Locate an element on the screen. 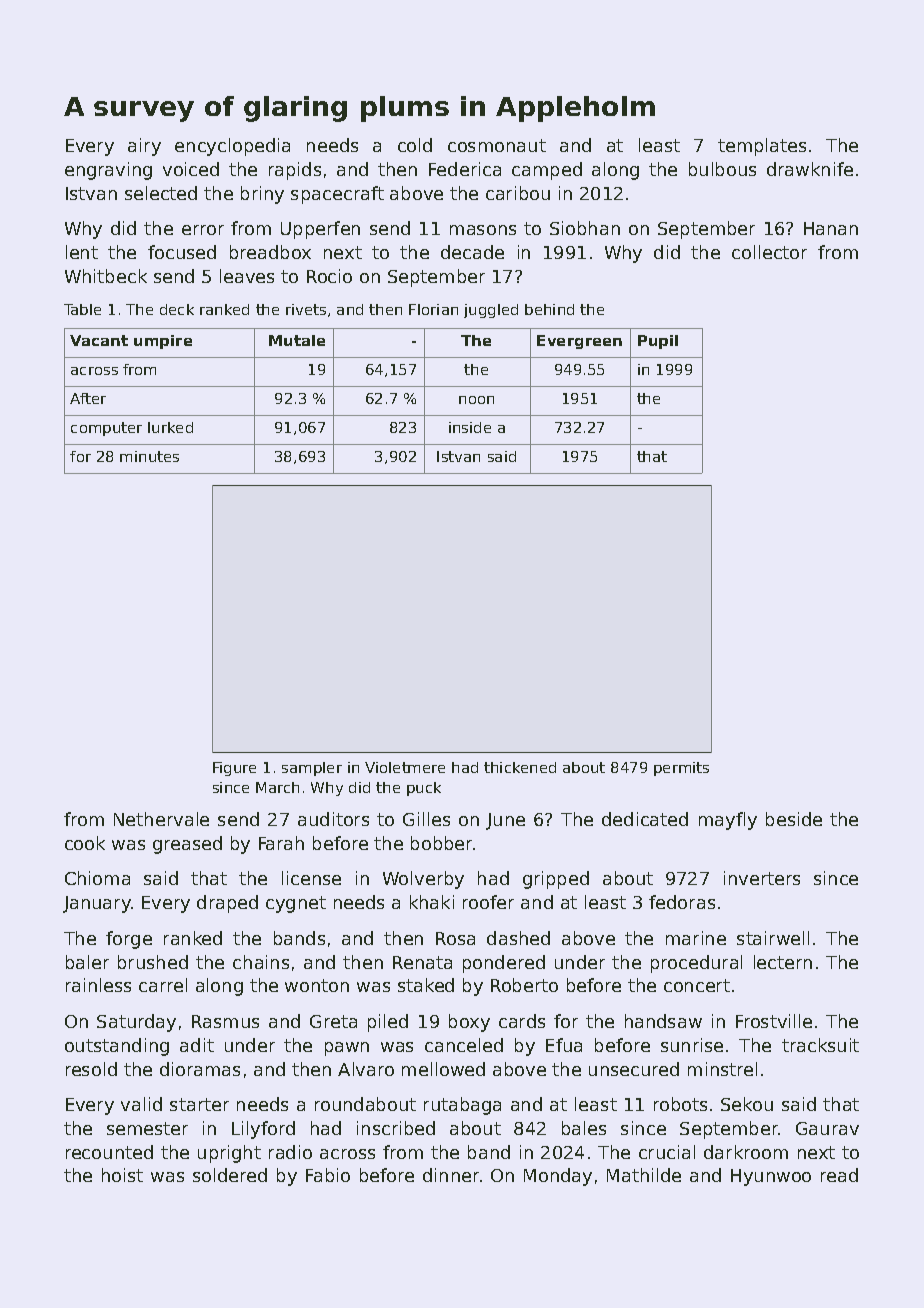  engraving is located at coordinates (108, 171).
